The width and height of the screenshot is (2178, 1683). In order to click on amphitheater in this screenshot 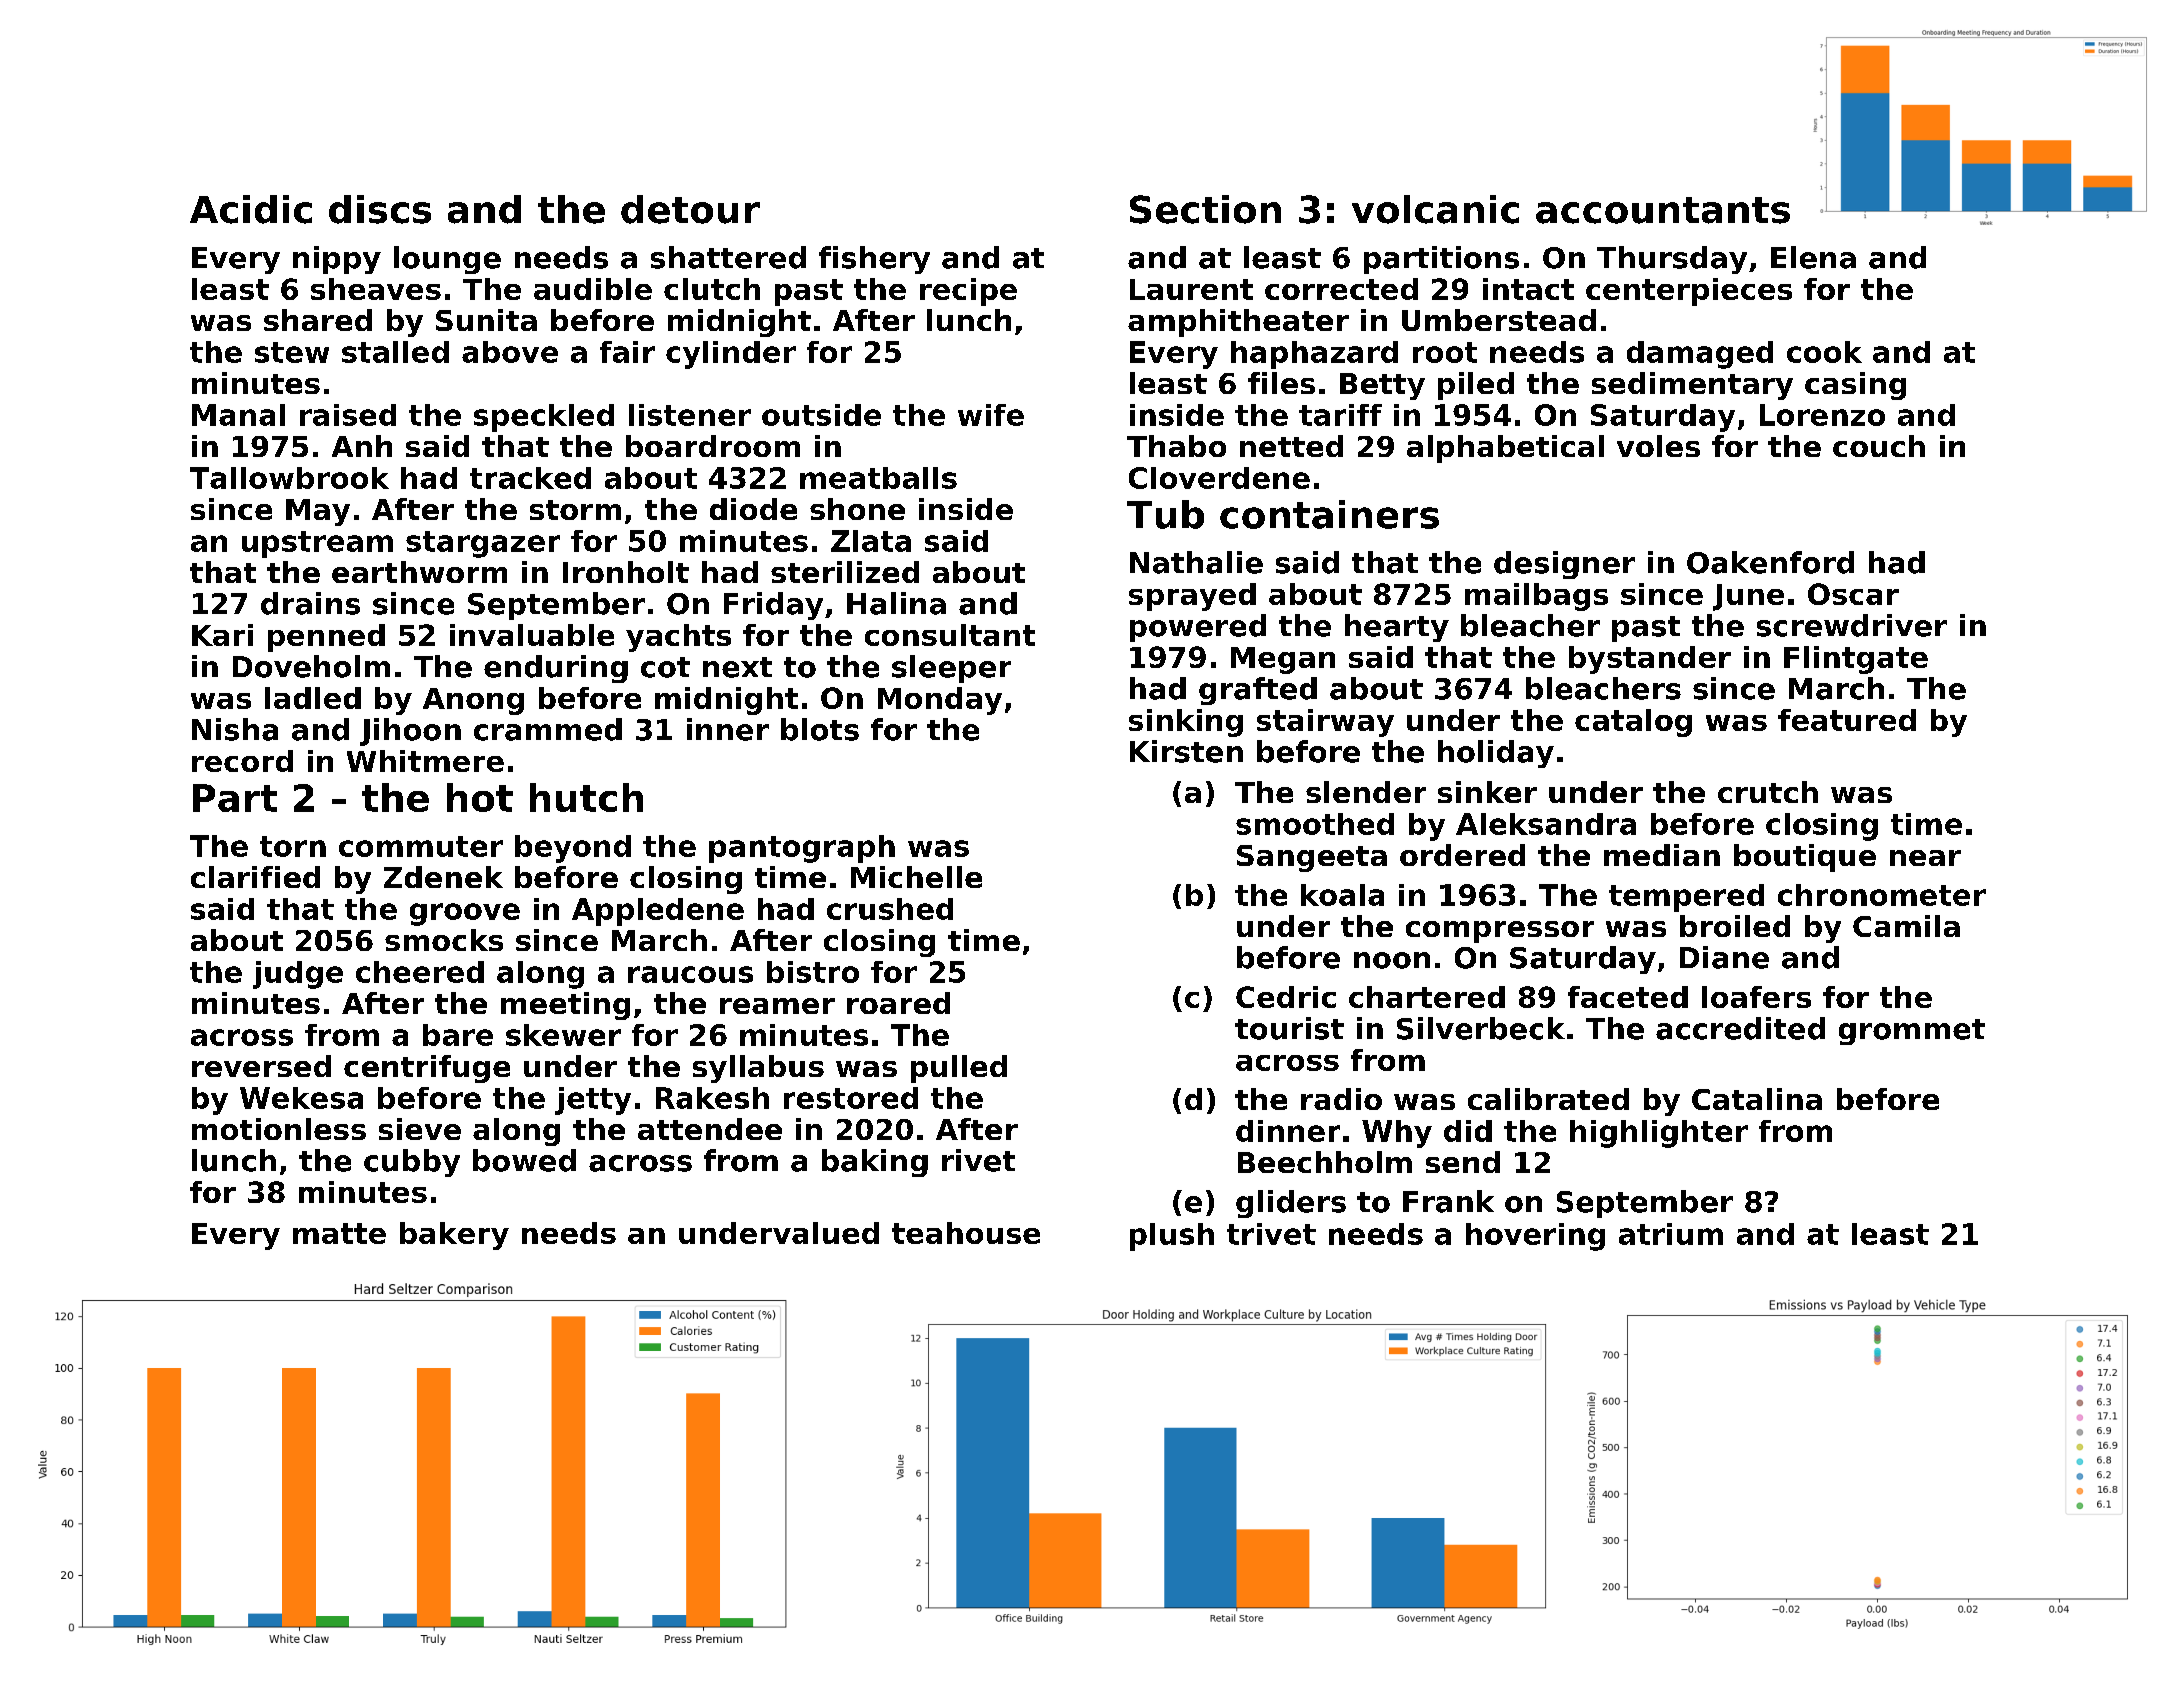, I will do `click(1238, 323)`.
